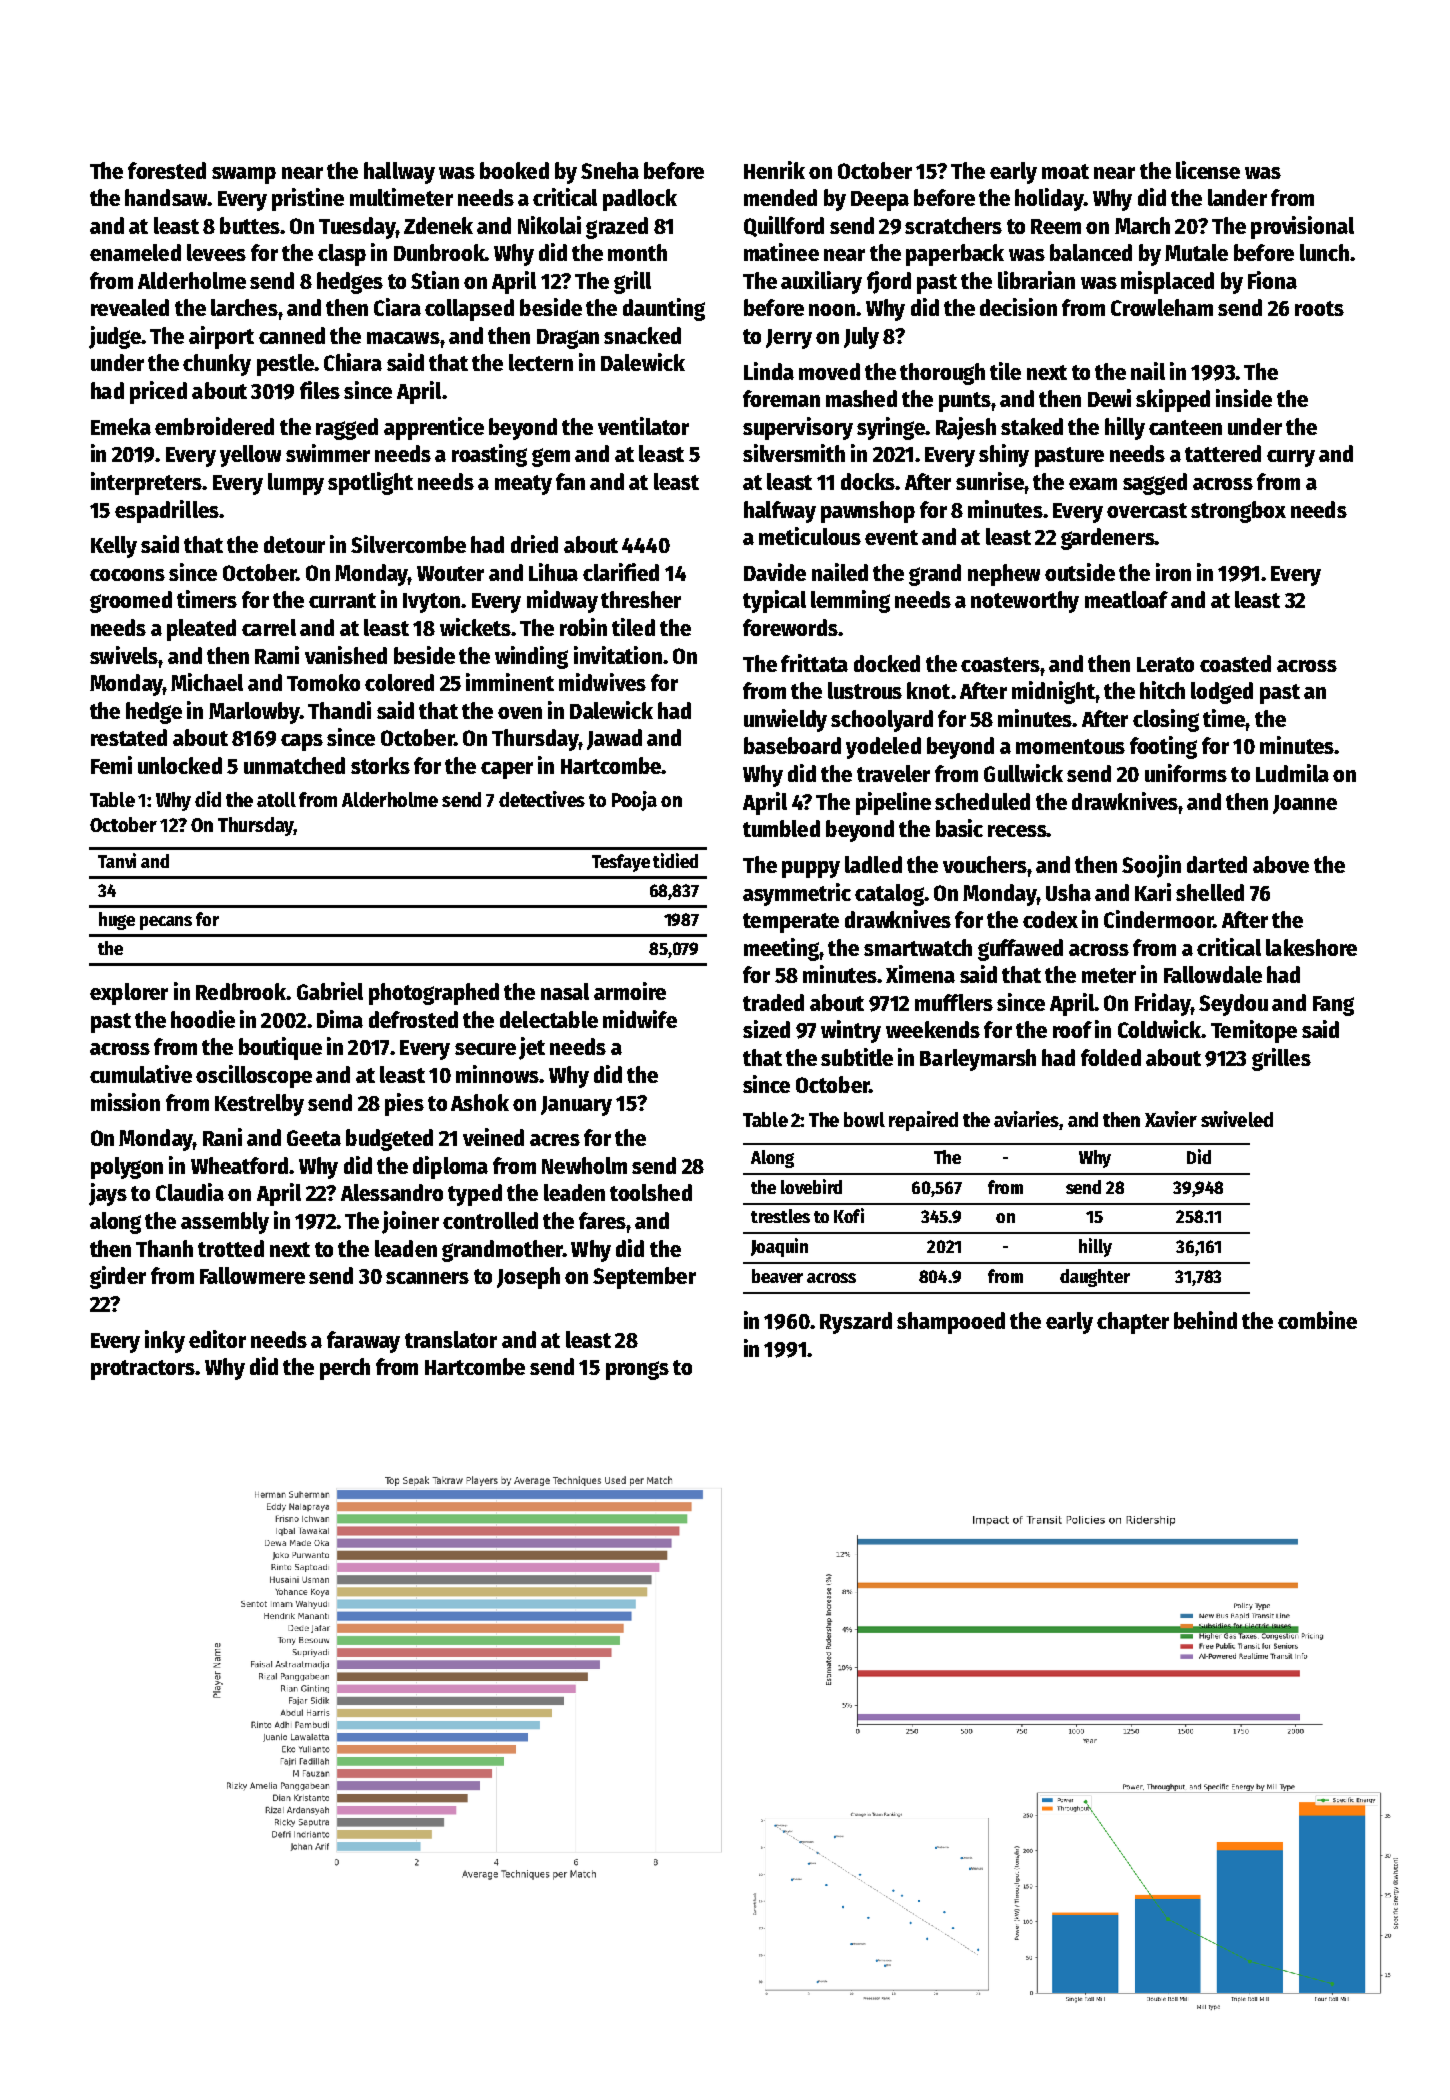 The height and width of the image is (2100, 1450). What do you see at coordinates (637, 1370) in the image?
I see `prongs` at bounding box center [637, 1370].
